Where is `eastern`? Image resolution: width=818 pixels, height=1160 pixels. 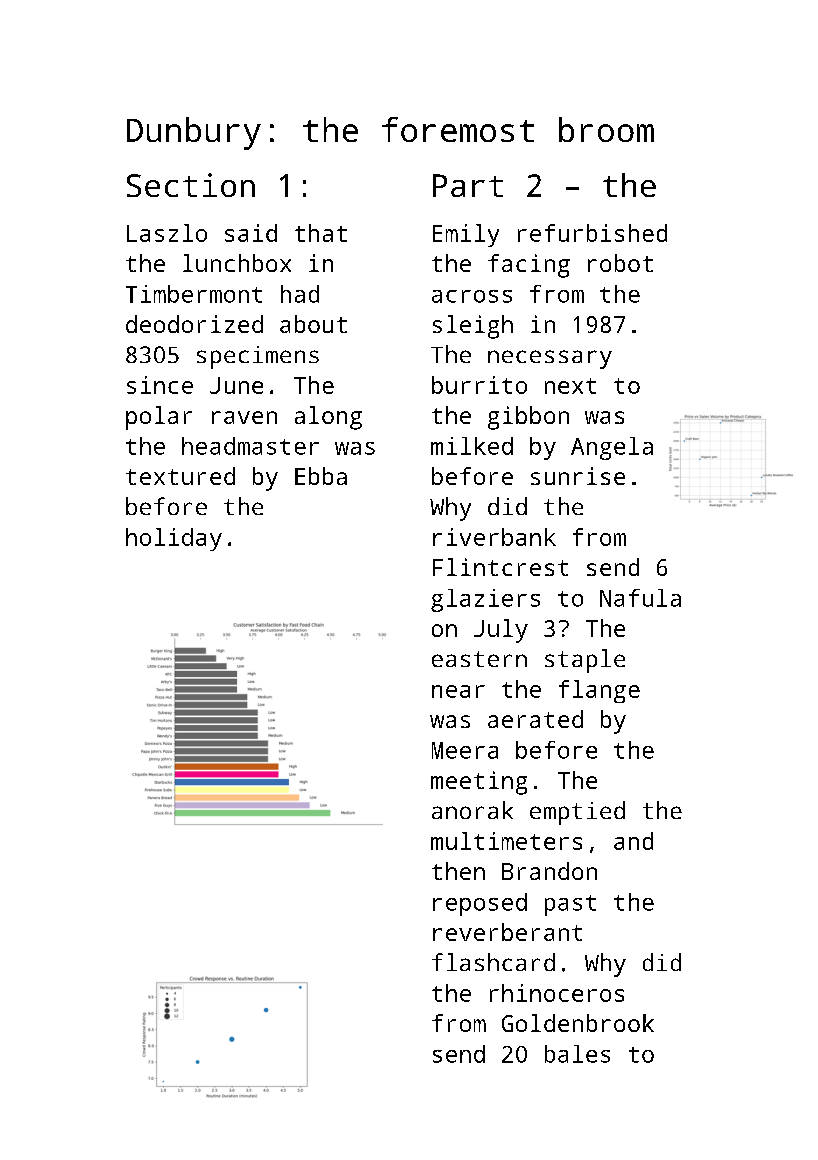
eastern is located at coordinates (479, 659).
